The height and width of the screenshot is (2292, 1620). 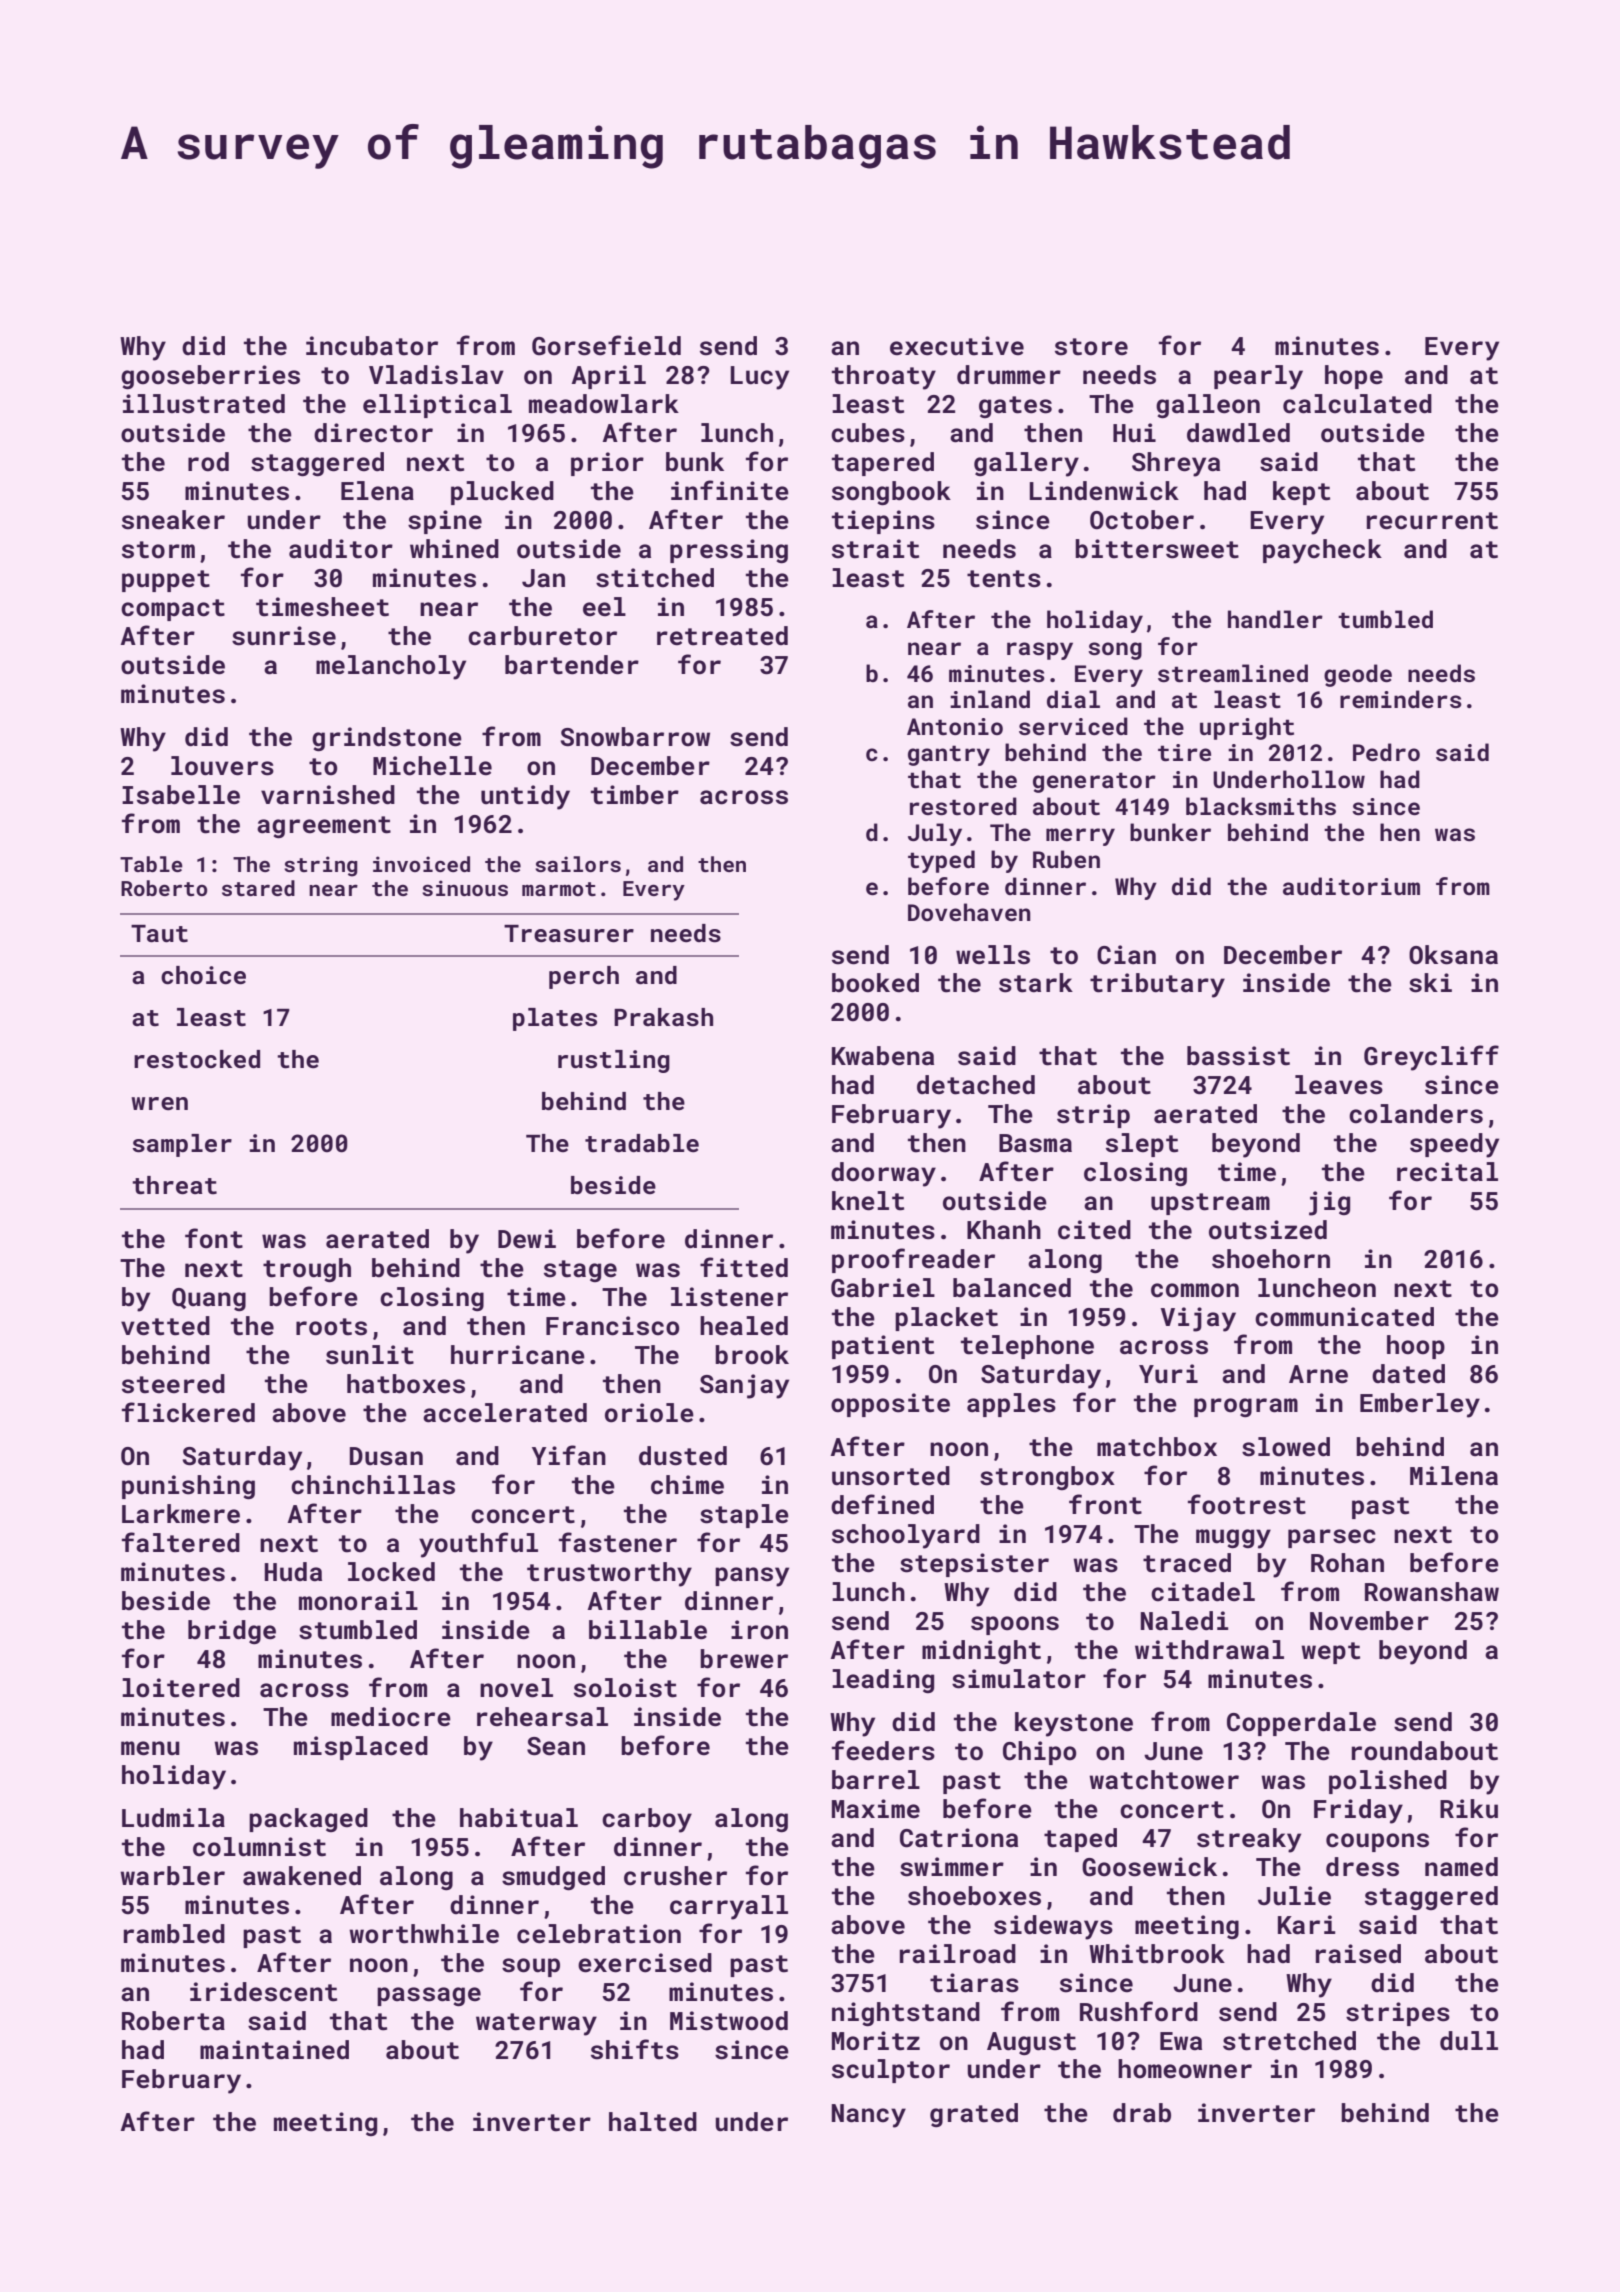 I want to click on executive, so click(x=957, y=346).
